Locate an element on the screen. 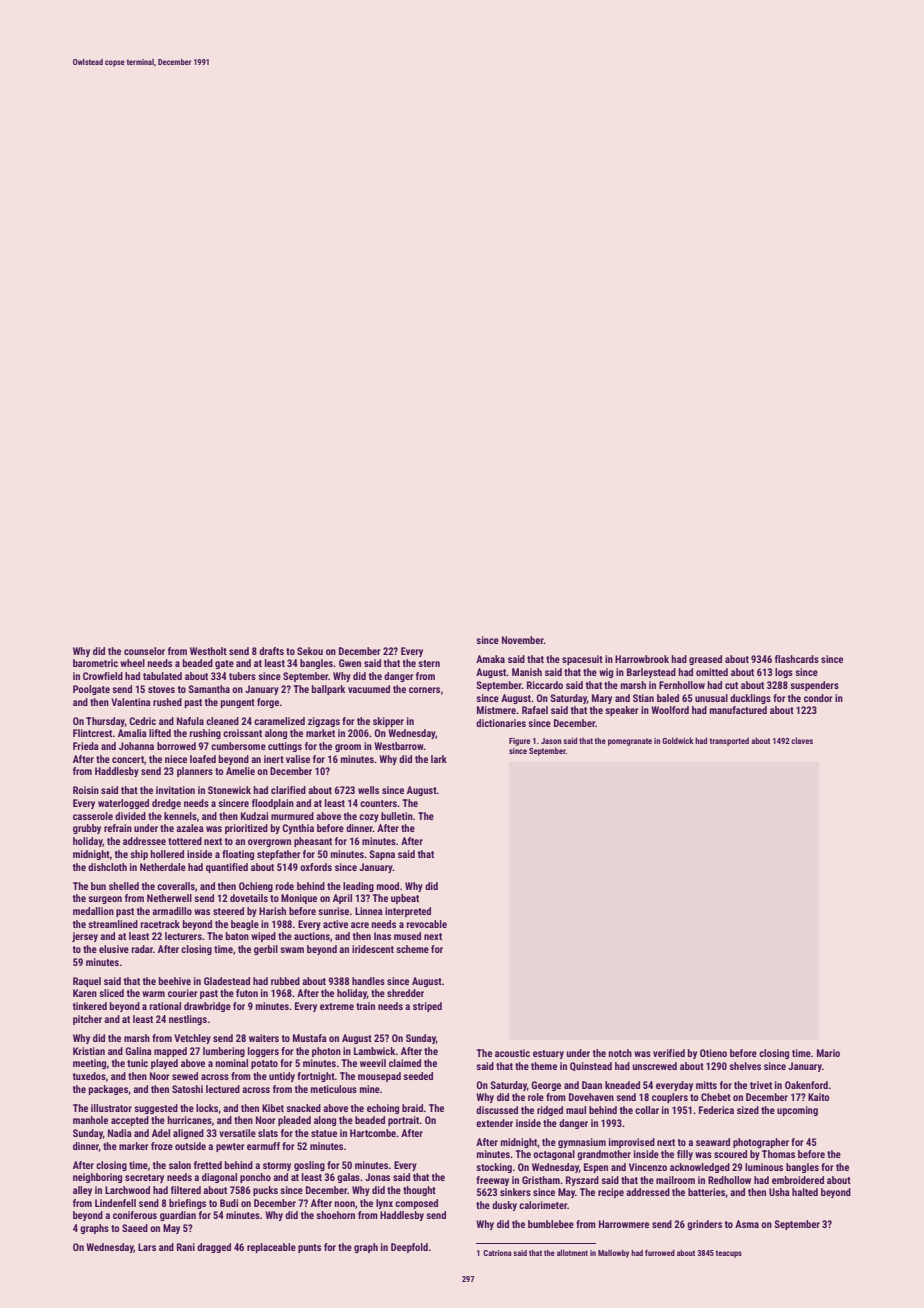 Image resolution: width=924 pixels, height=1308 pixels. transported is located at coordinates (729, 741).
